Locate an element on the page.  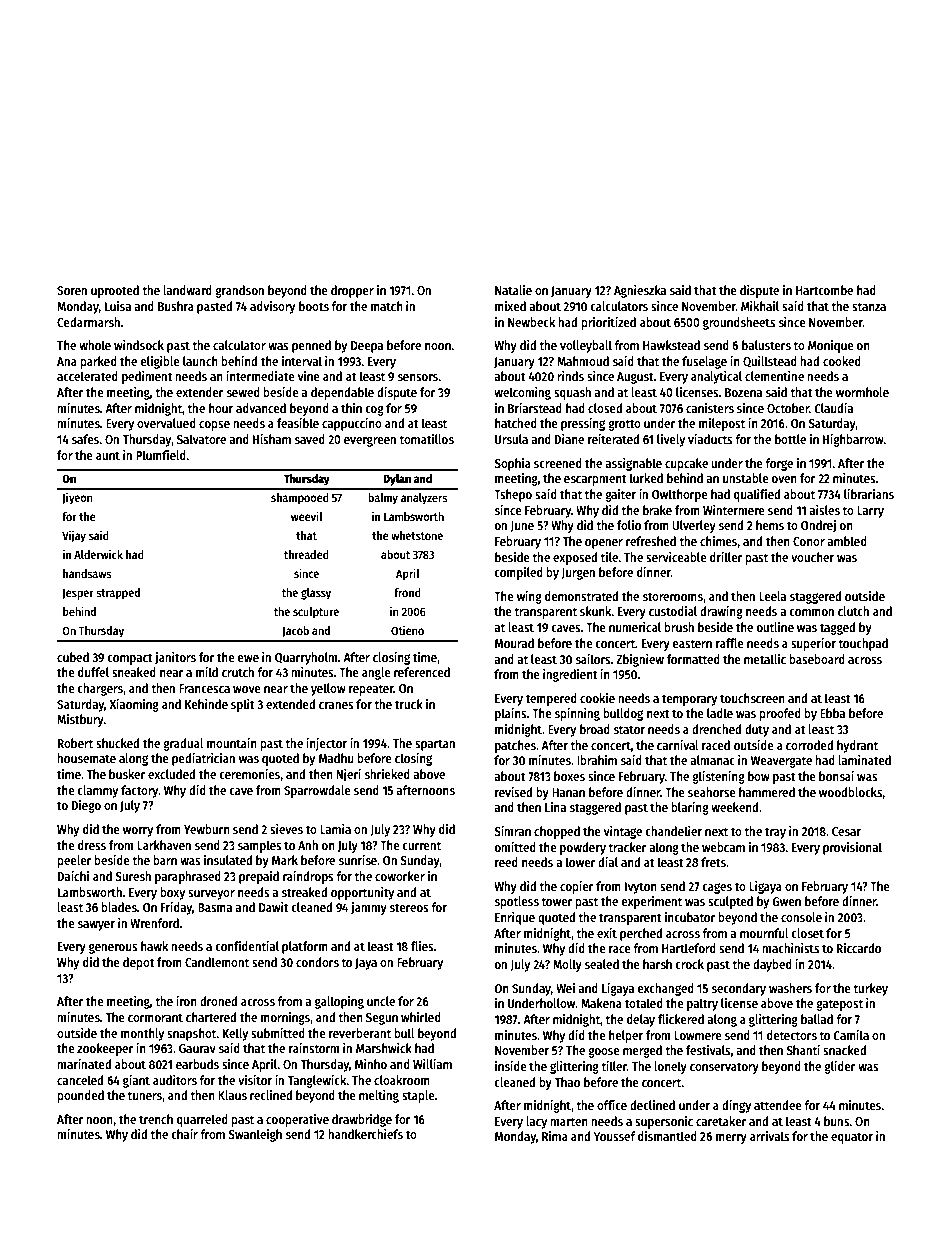
Vijay is located at coordinates (74, 536).
